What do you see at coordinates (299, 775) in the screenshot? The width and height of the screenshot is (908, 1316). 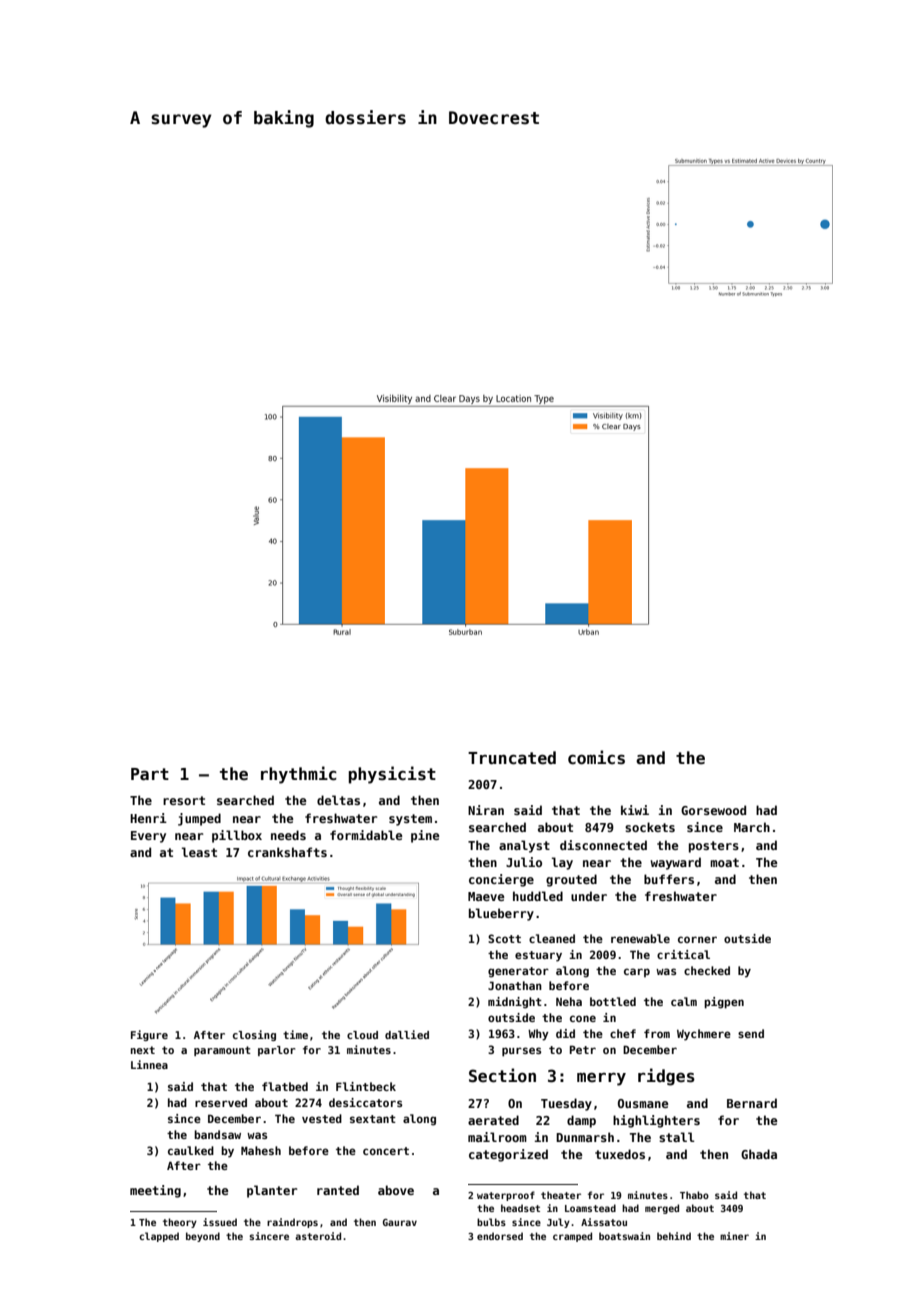 I see `rhythmic` at bounding box center [299, 775].
